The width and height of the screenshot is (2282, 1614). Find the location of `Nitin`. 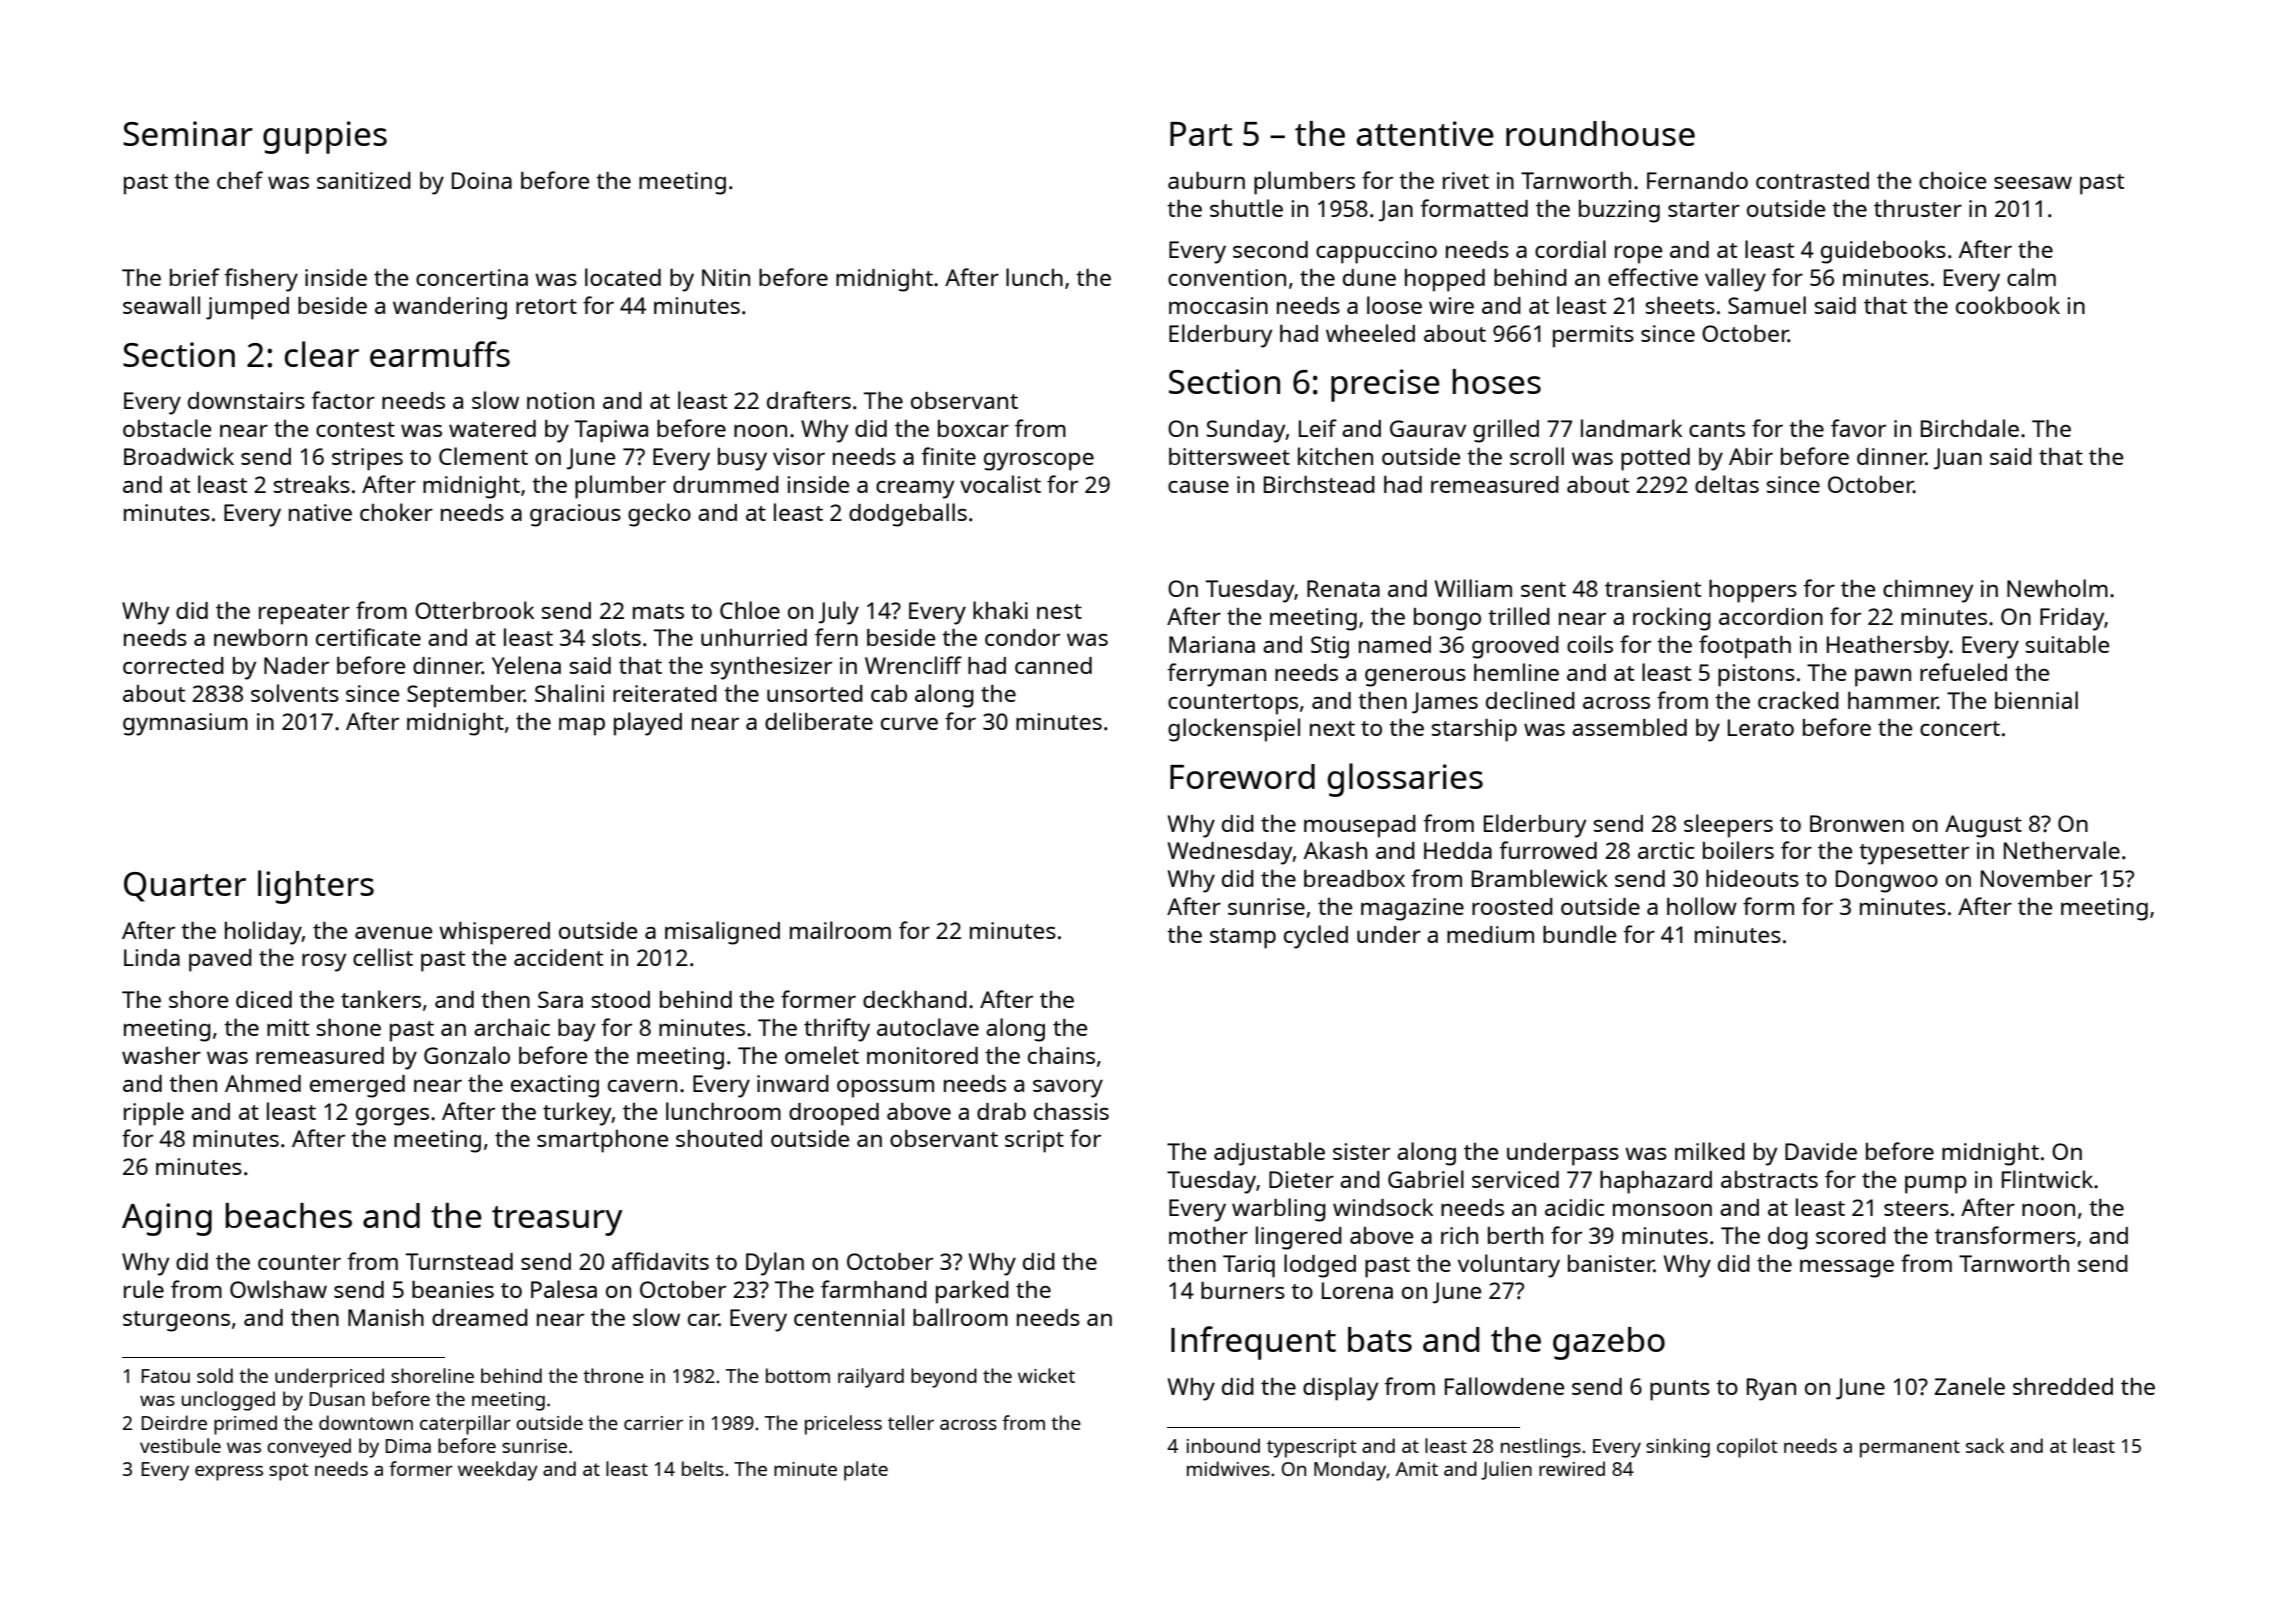

Nitin is located at coordinates (726, 277).
